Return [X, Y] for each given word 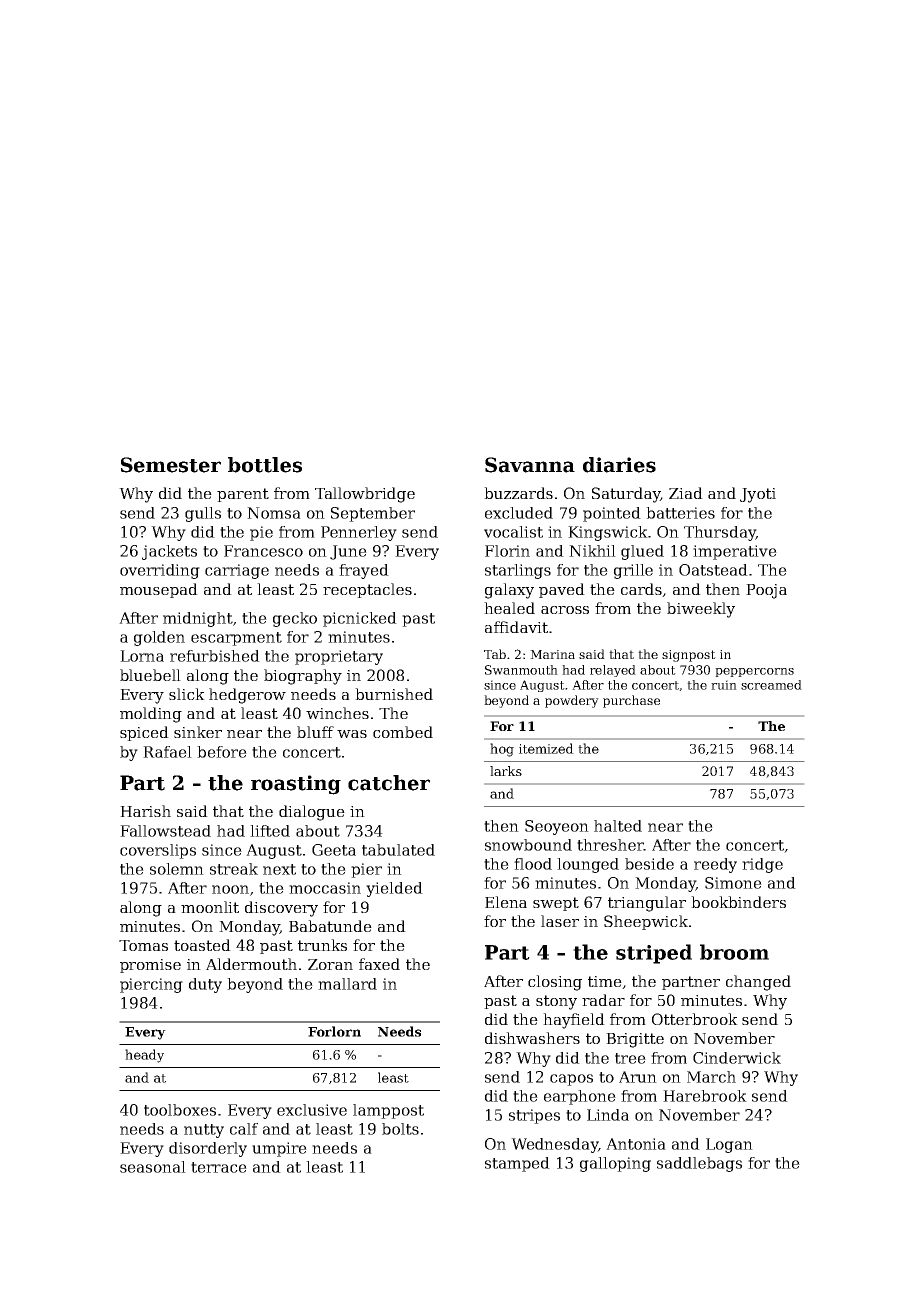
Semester [171, 465]
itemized [546, 748]
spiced [144, 733]
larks [506, 771]
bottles [265, 465]
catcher [389, 783]
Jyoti [758, 495]
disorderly [208, 1149]
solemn [177, 869]
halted [618, 826]
